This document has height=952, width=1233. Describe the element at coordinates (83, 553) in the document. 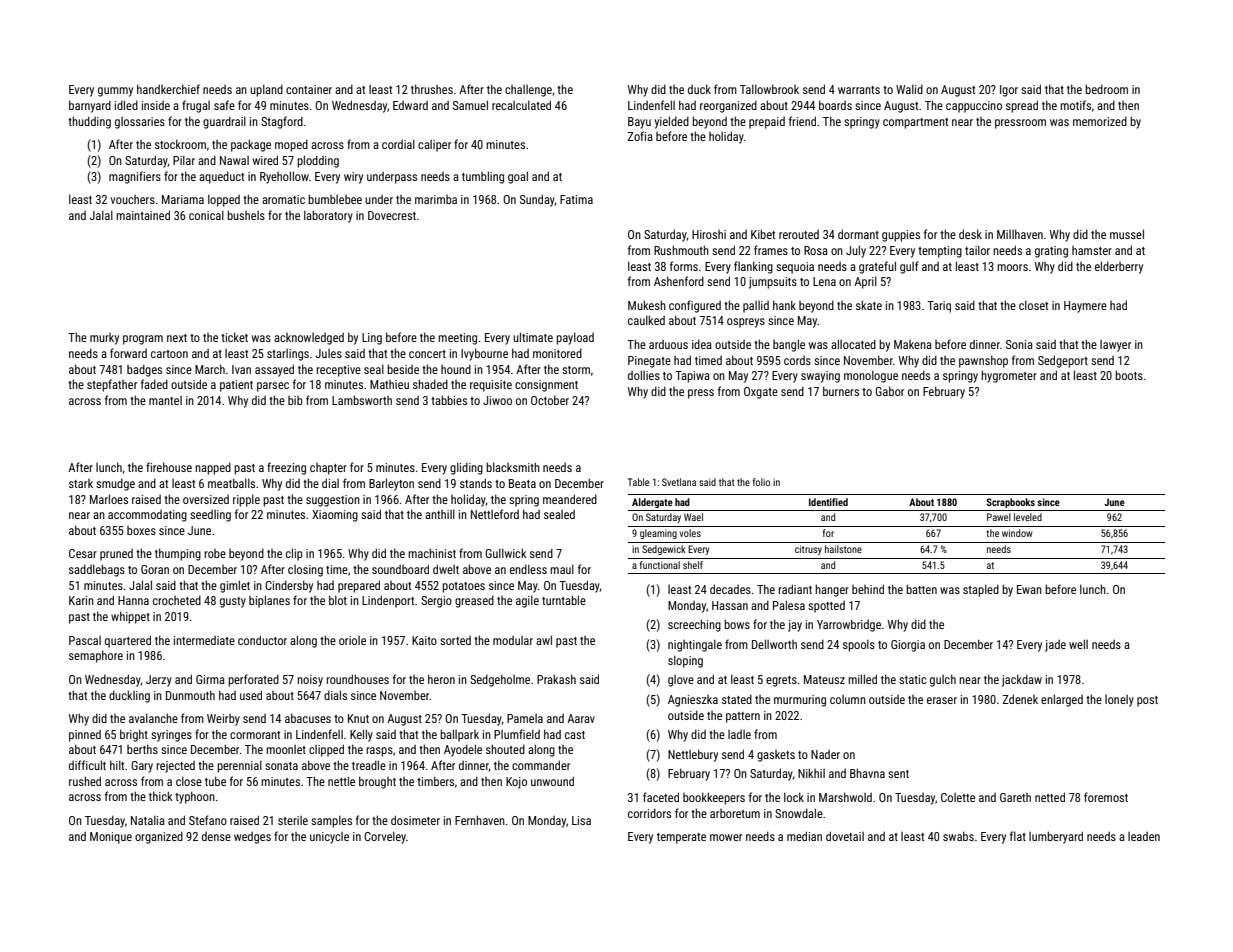

I see `Cesar` at that location.
